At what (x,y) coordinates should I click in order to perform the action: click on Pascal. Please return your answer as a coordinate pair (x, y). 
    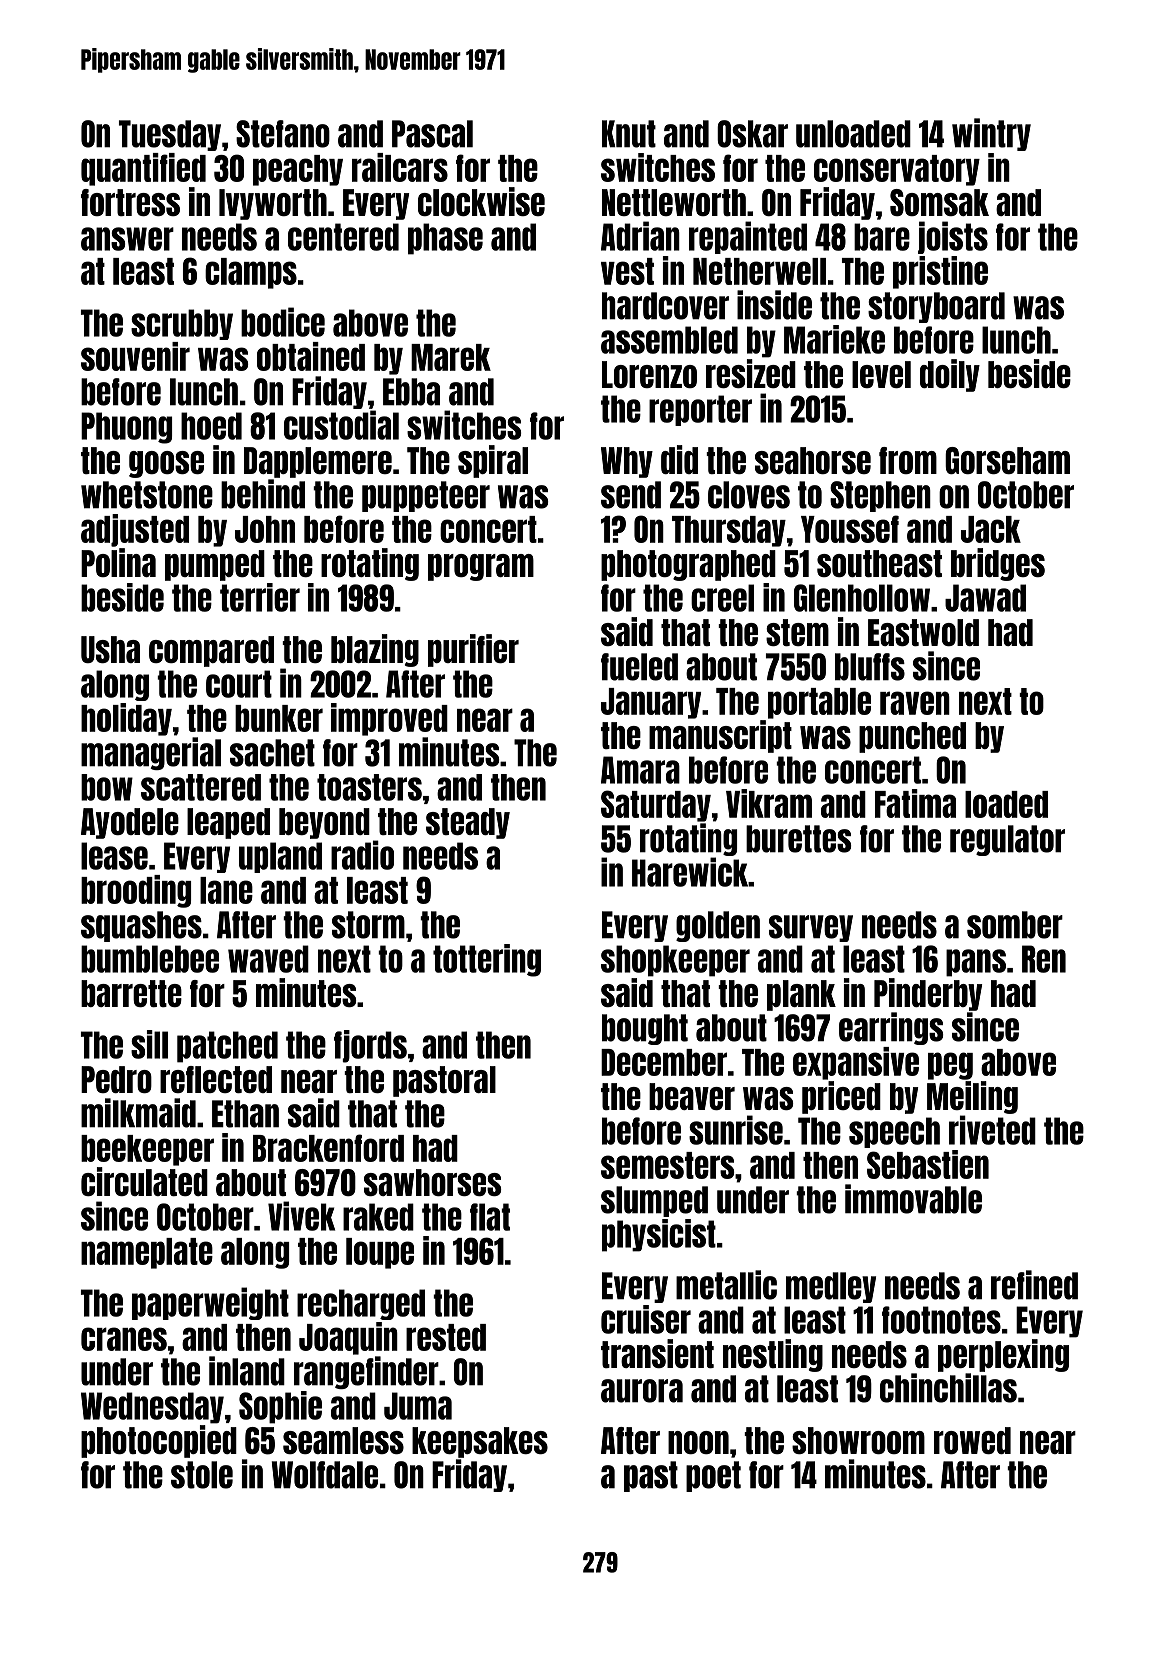
    Looking at the image, I should click on (432, 134).
